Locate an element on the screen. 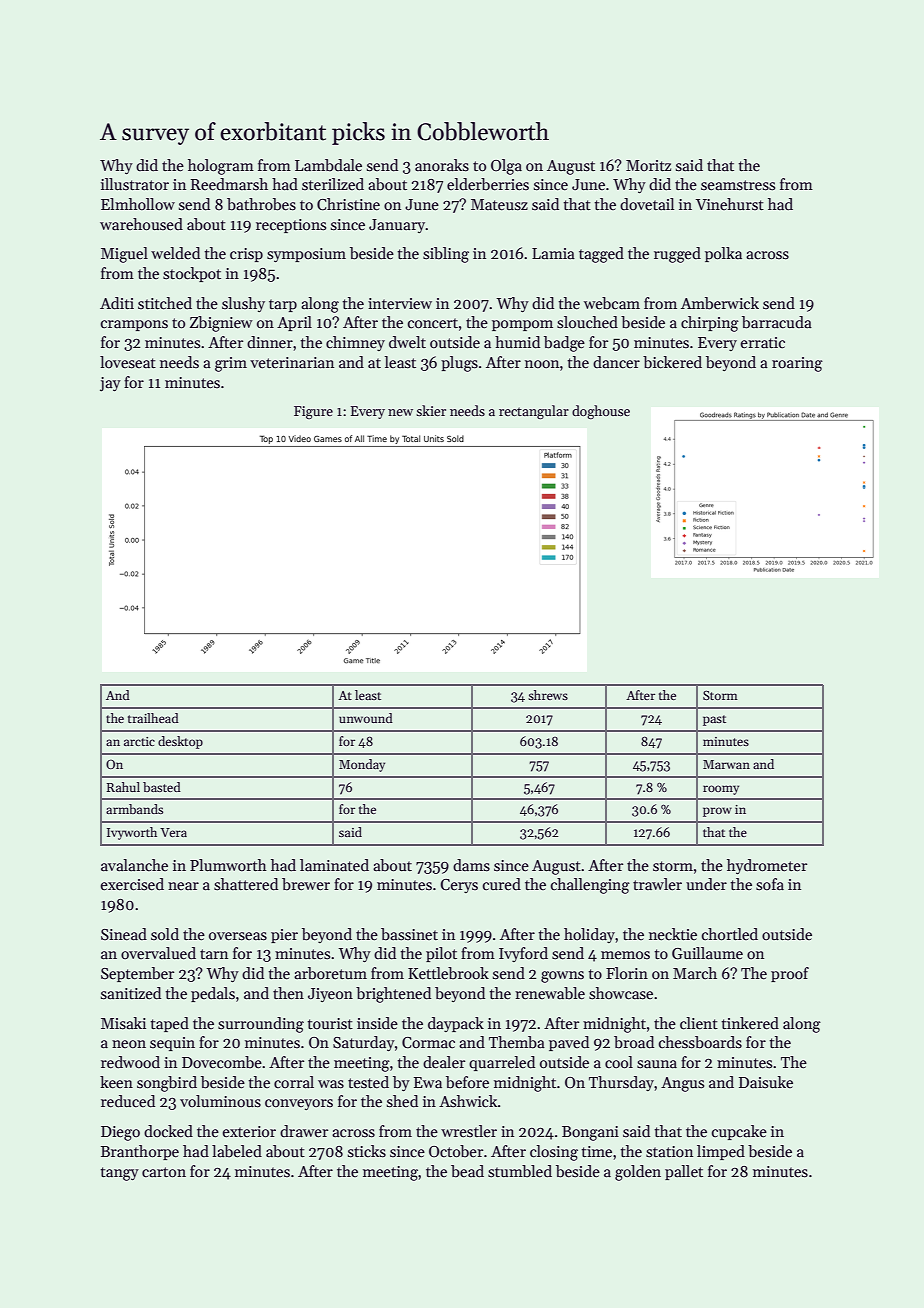 Image resolution: width=924 pixels, height=1308 pixels. slouched is located at coordinates (587, 322).
